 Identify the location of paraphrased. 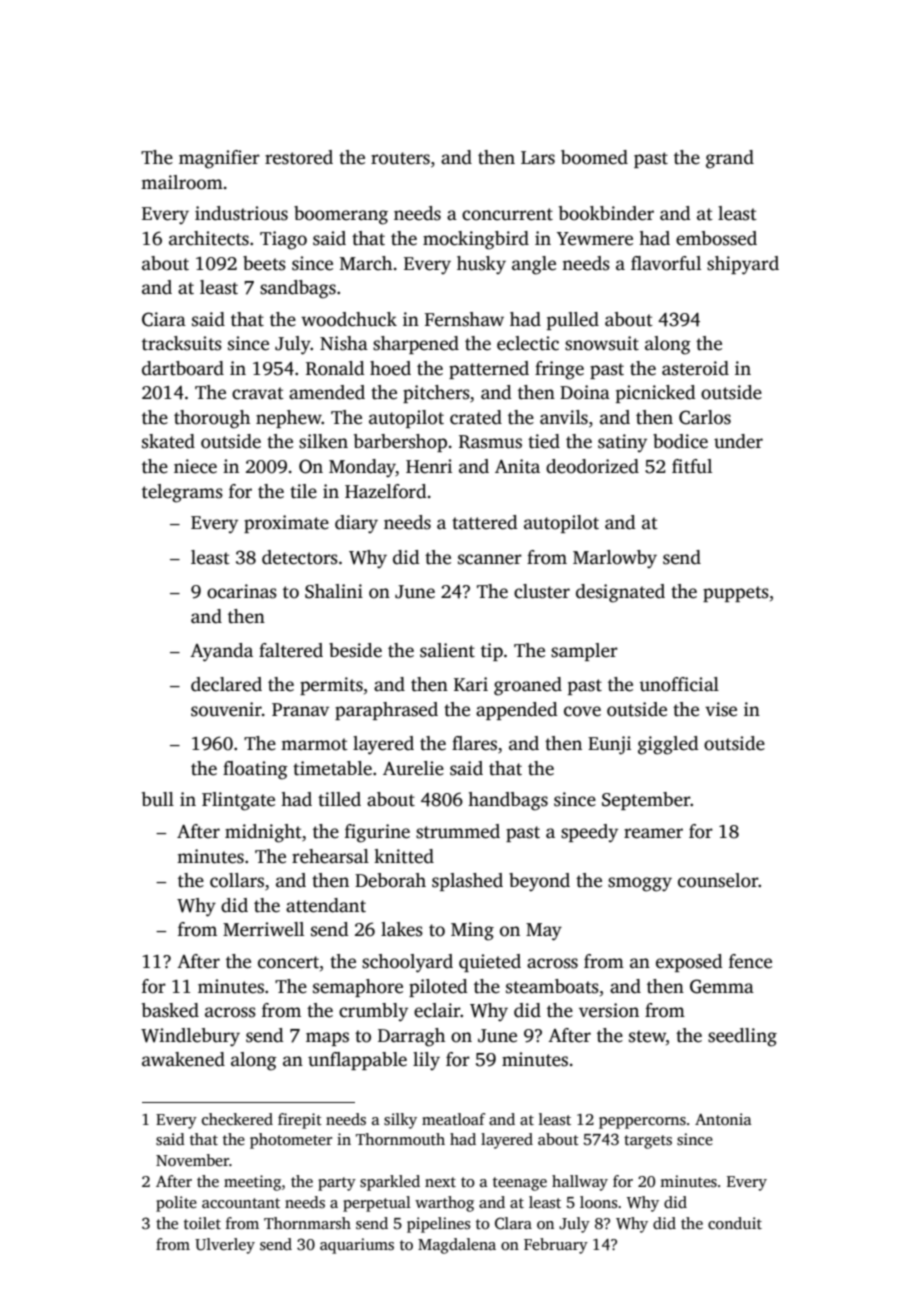
(386, 711).
